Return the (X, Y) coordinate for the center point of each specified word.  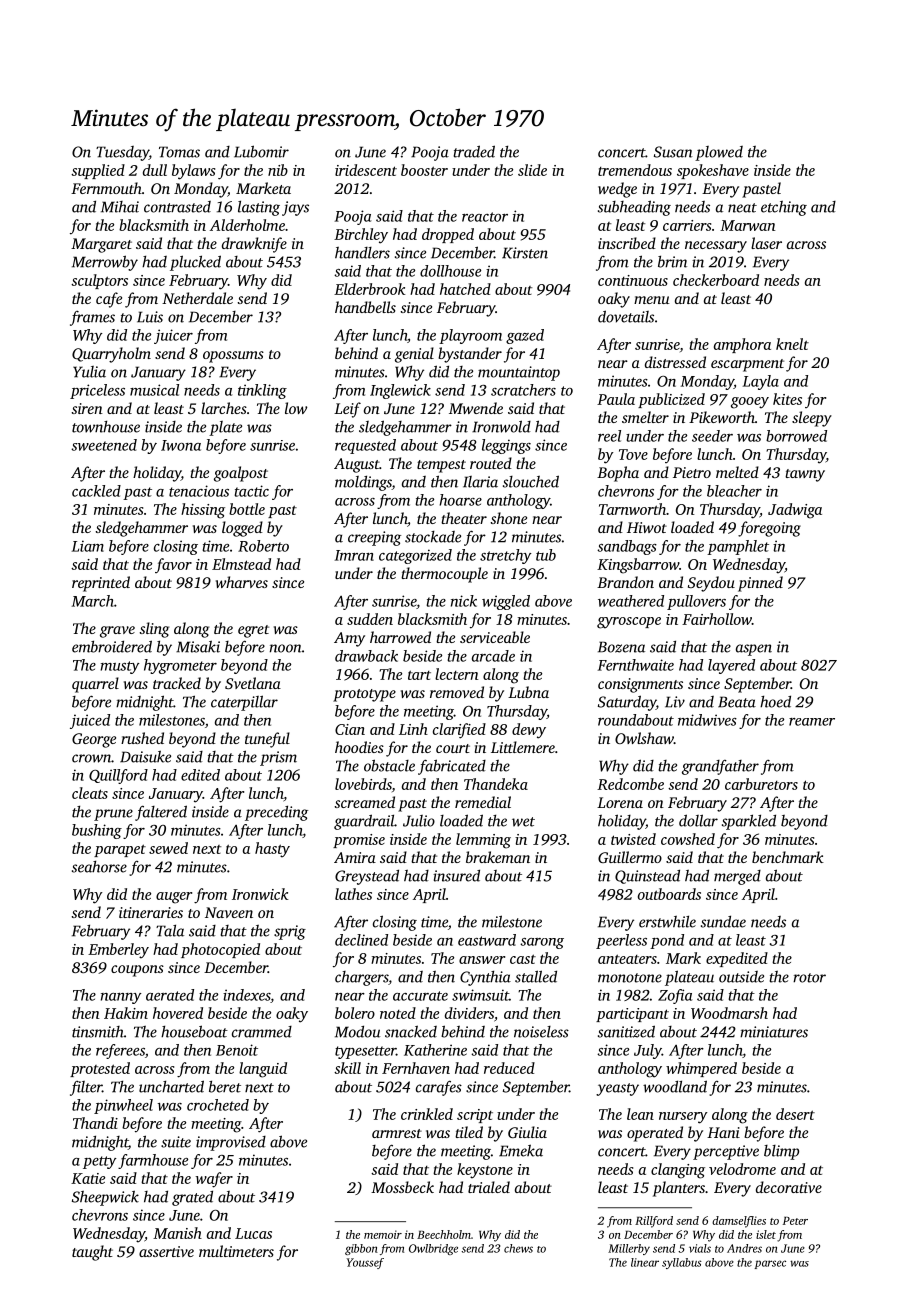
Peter (795, 1221)
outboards (669, 894)
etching (784, 208)
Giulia (527, 1132)
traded (474, 151)
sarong (542, 943)
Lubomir (261, 151)
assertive (166, 1251)
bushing (97, 831)
